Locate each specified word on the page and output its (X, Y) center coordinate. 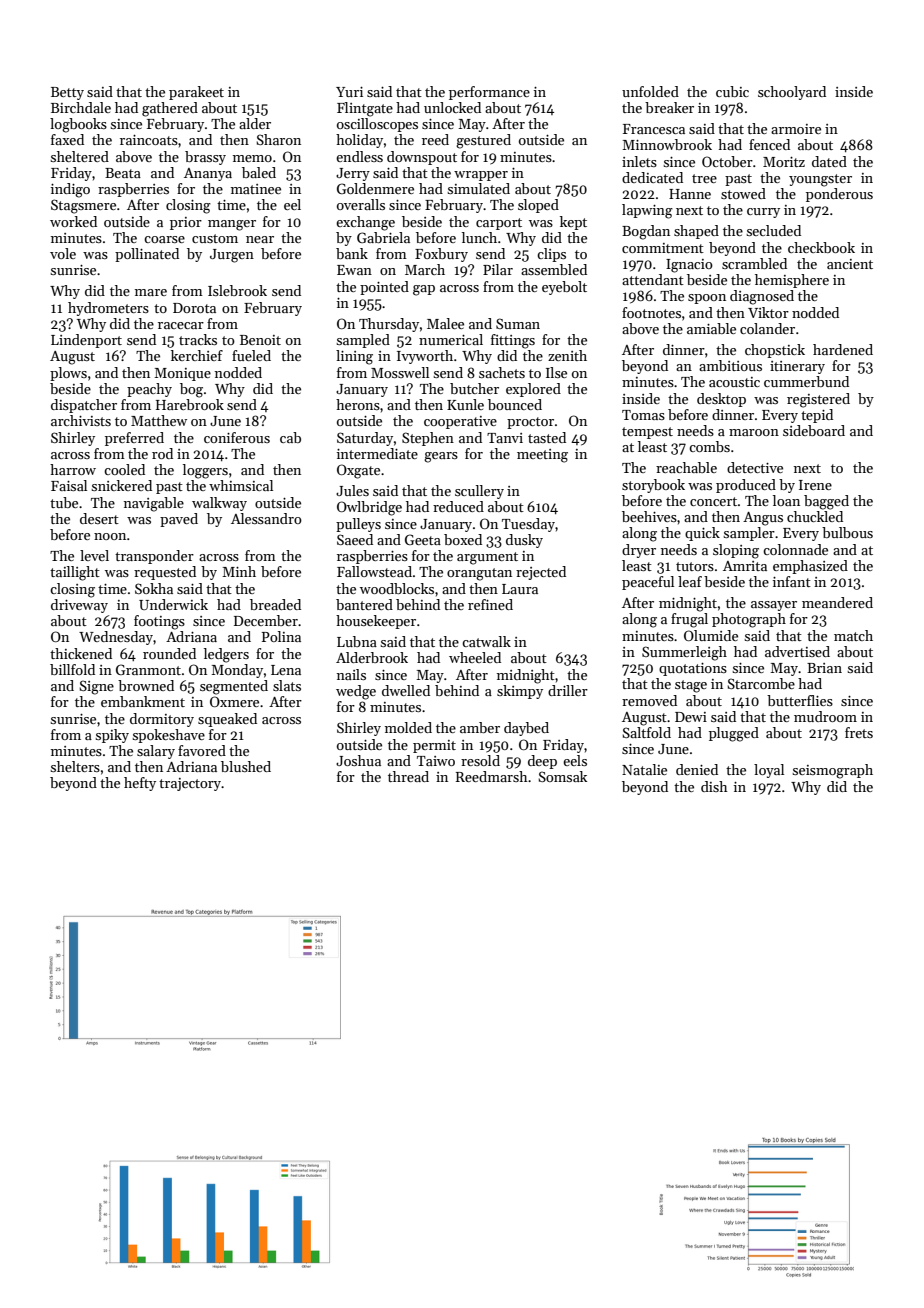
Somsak (562, 776)
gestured (483, 141)
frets (859, 732)
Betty (67, 93)
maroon (754, 432)
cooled (124, 469)
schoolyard (792, 93)
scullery (479, 492)
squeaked (227, 720)
